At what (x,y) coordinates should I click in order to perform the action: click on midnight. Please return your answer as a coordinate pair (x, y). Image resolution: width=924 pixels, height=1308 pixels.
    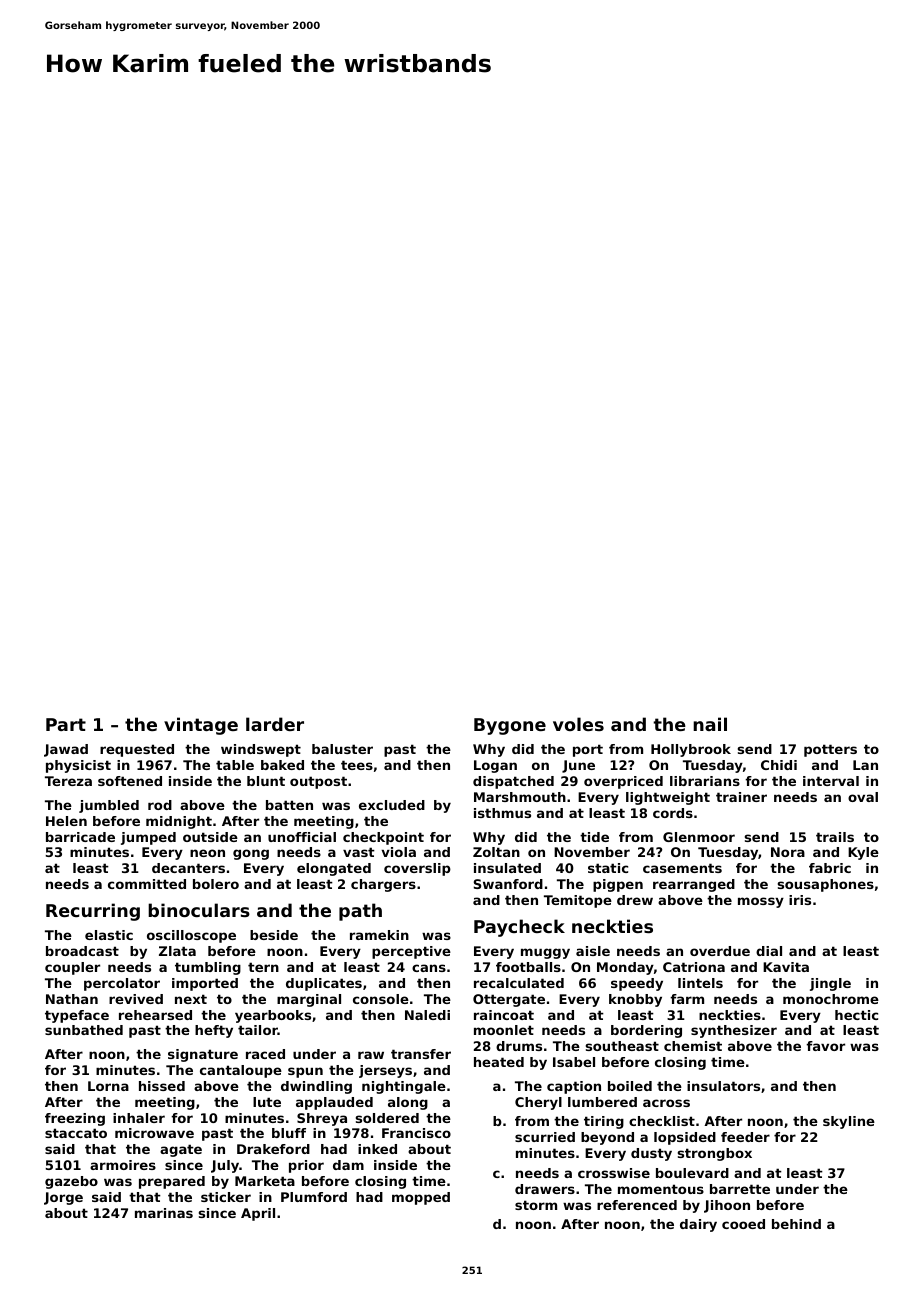
    Looking at the image, I should click on (179, 822).
